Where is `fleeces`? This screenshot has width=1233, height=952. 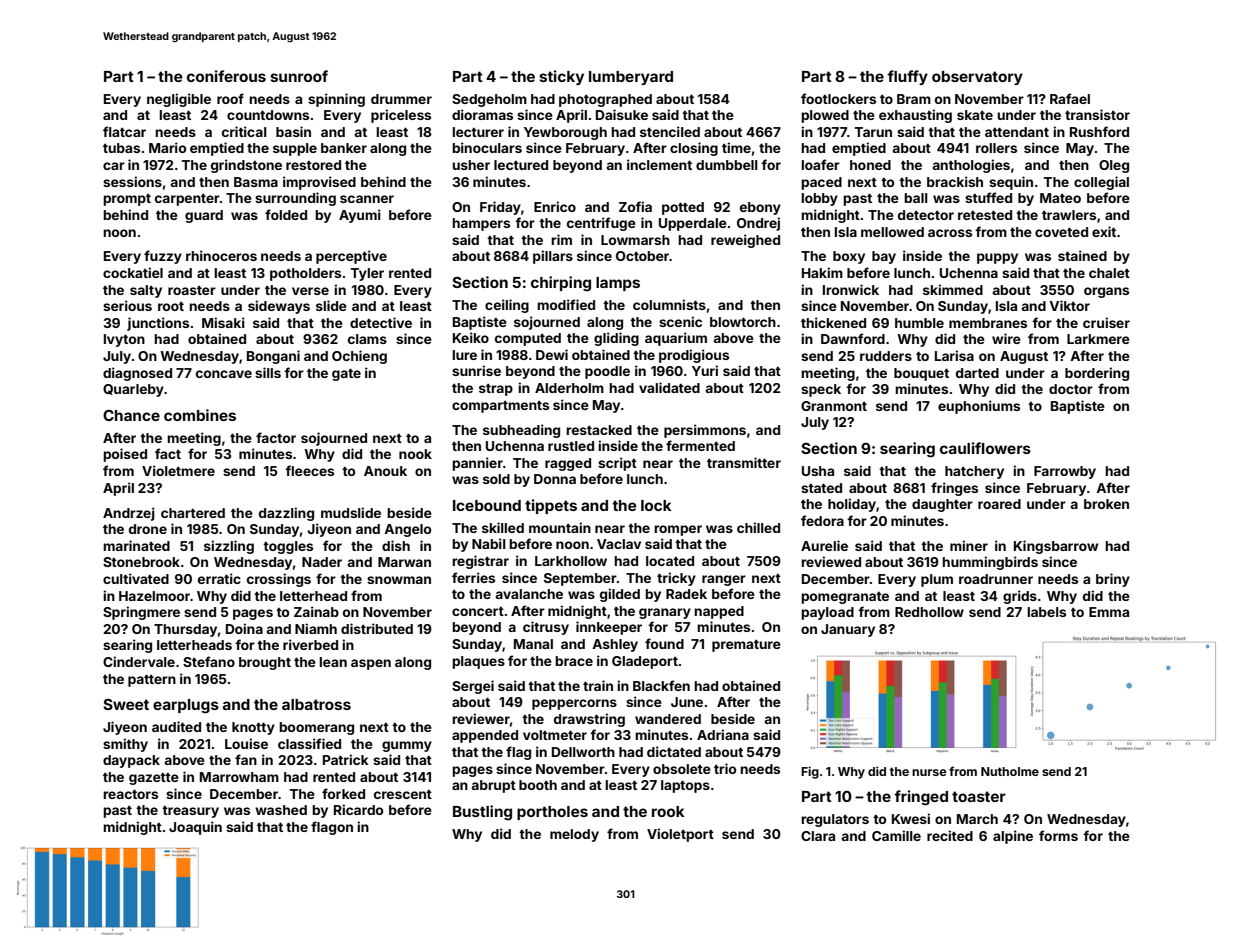
fleeces is located at coordinates (309, 470).
